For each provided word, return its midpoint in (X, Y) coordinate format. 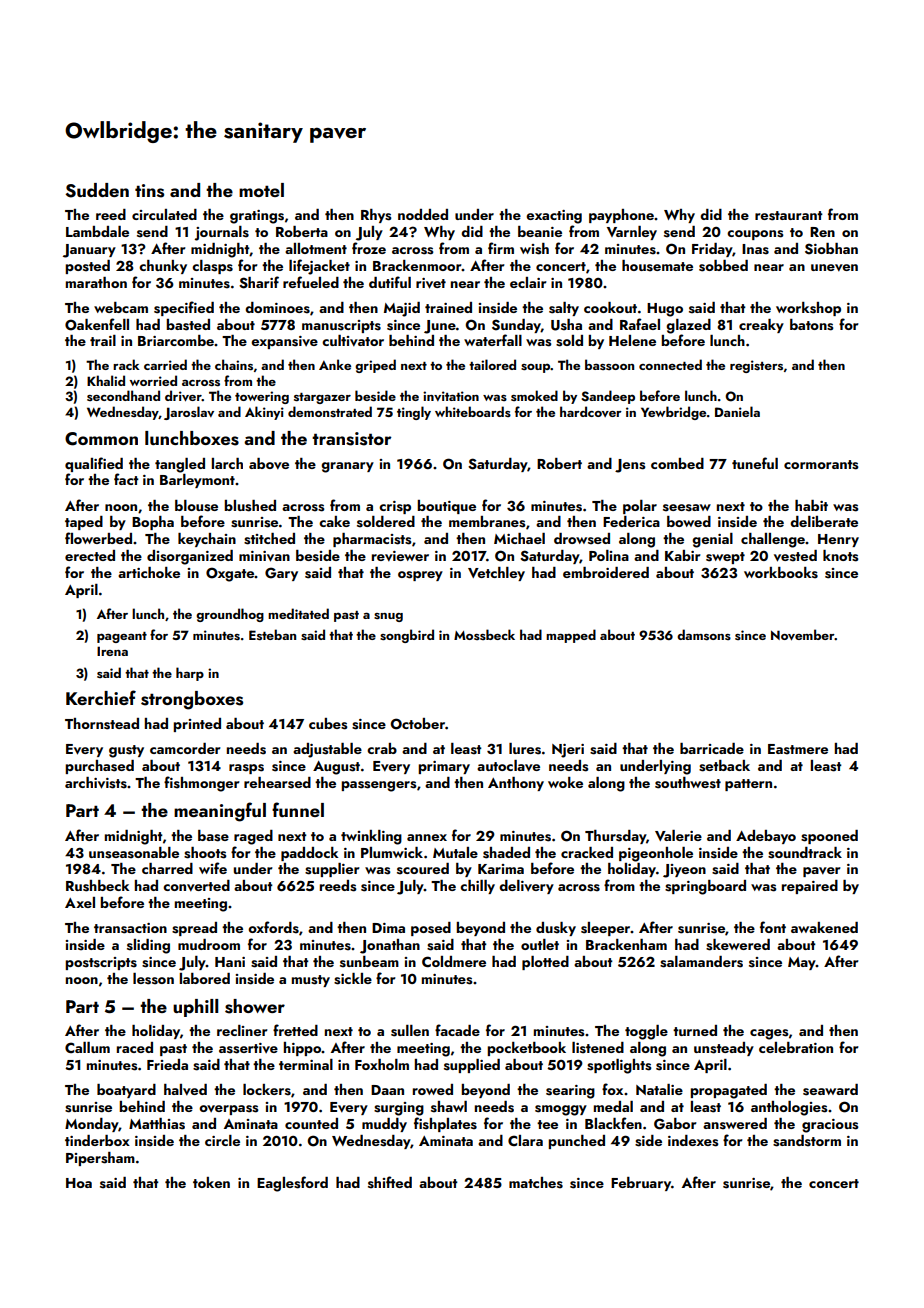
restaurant (789, 216)
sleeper (606, 929)
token (211, 1182)
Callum (87, 1047)
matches (536, 1183)
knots (840, 556)
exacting (554, 217)
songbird (407, 636)
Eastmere (798, 749)
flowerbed (98, 538)
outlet (540, 944)
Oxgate (230, 574)
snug (388, 617)
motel (261, 190)
